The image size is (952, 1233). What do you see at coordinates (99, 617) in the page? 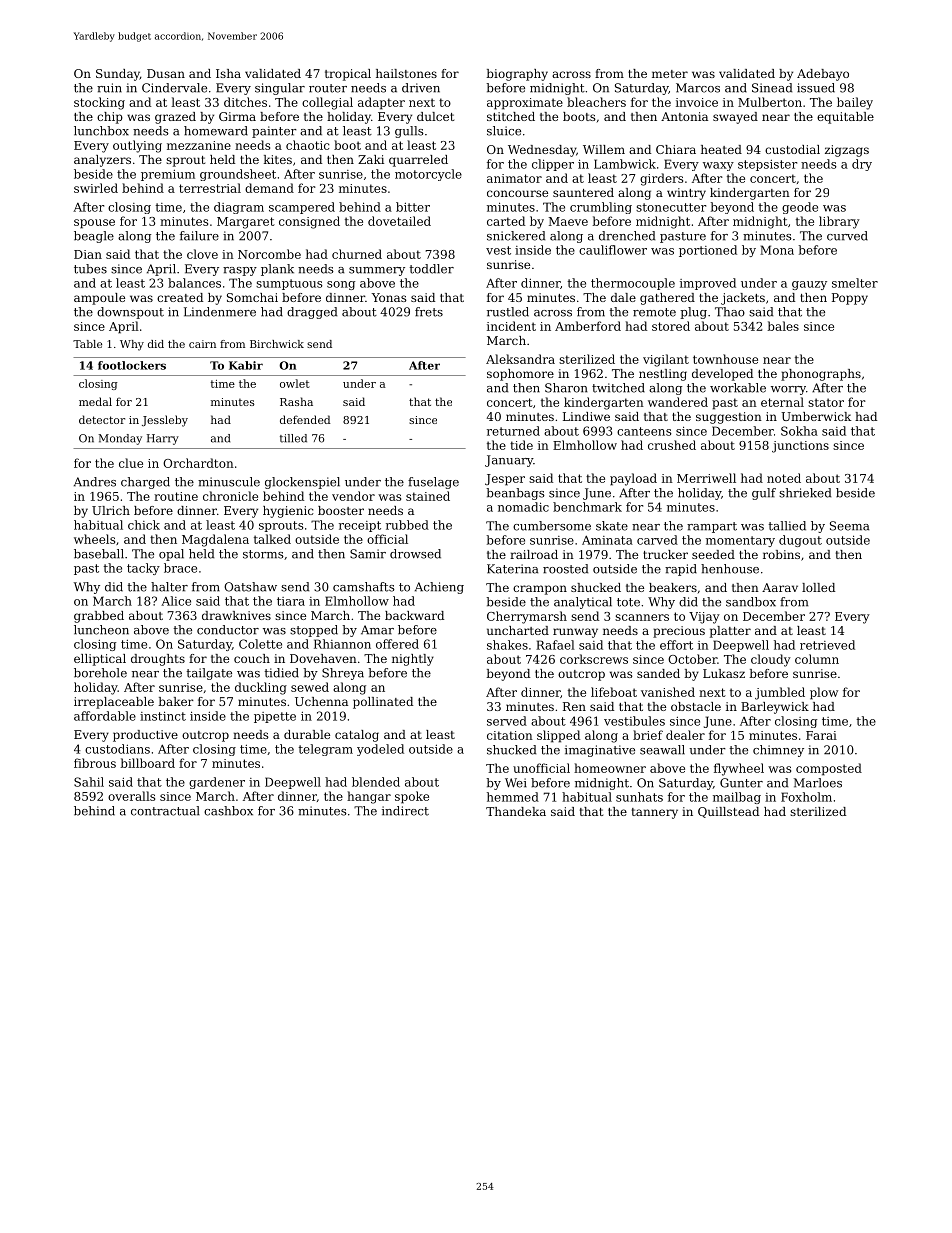
I see `grabbed` at bounding box center [99, 617].
